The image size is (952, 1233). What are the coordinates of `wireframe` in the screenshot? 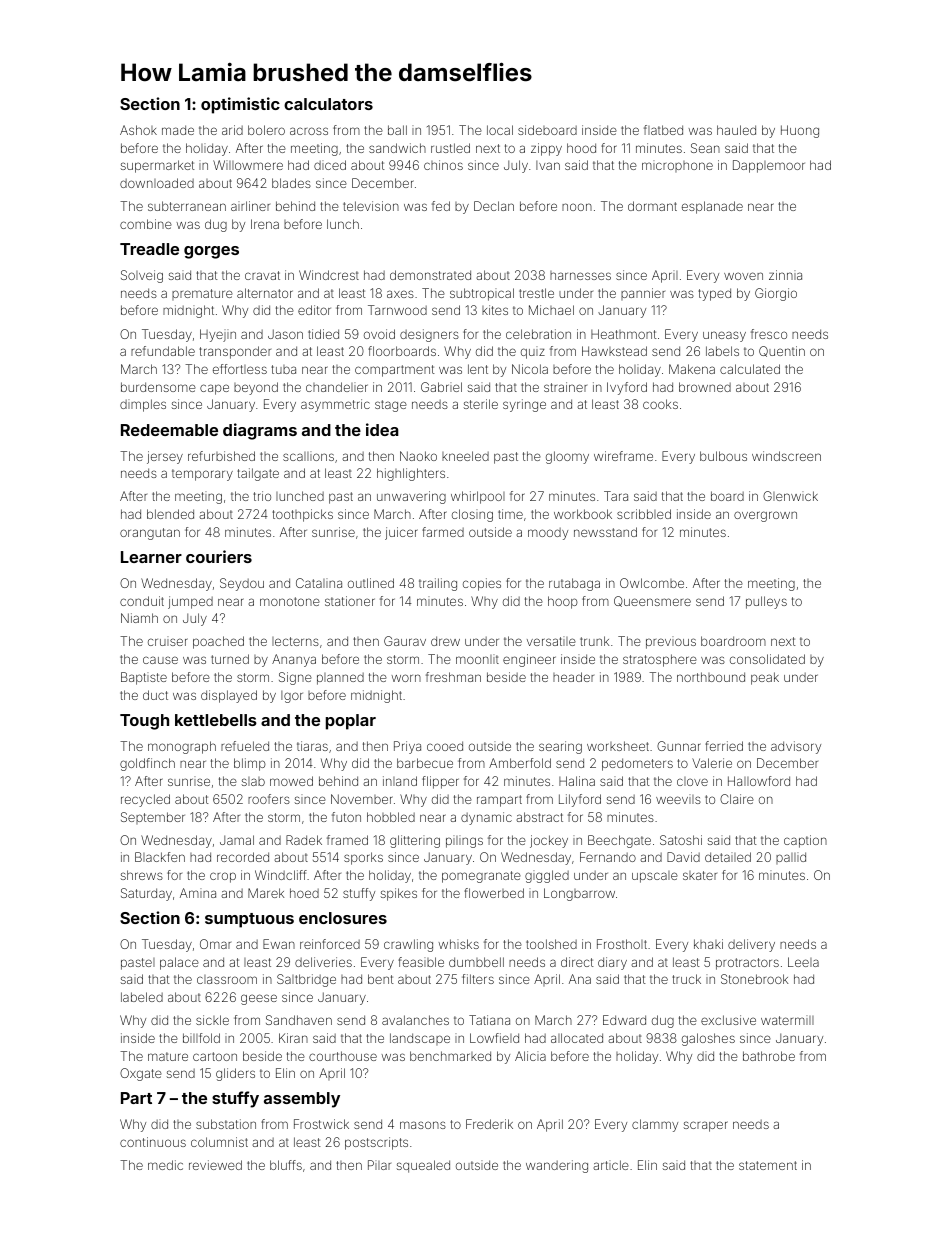 It's located at (623, 456).
